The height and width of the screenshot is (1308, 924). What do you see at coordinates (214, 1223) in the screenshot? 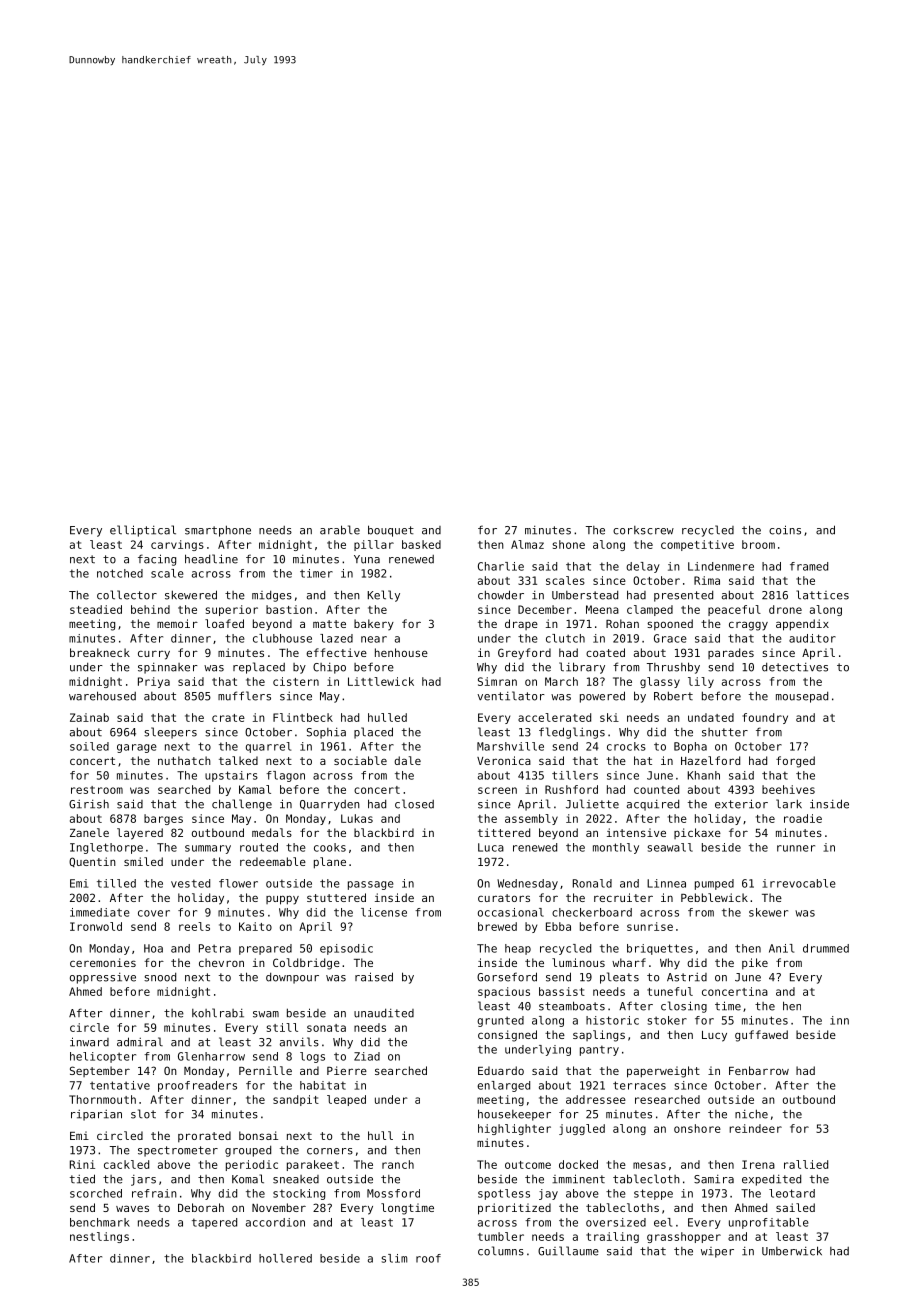
I see `tapered` at bounding box center [214, 1223].
